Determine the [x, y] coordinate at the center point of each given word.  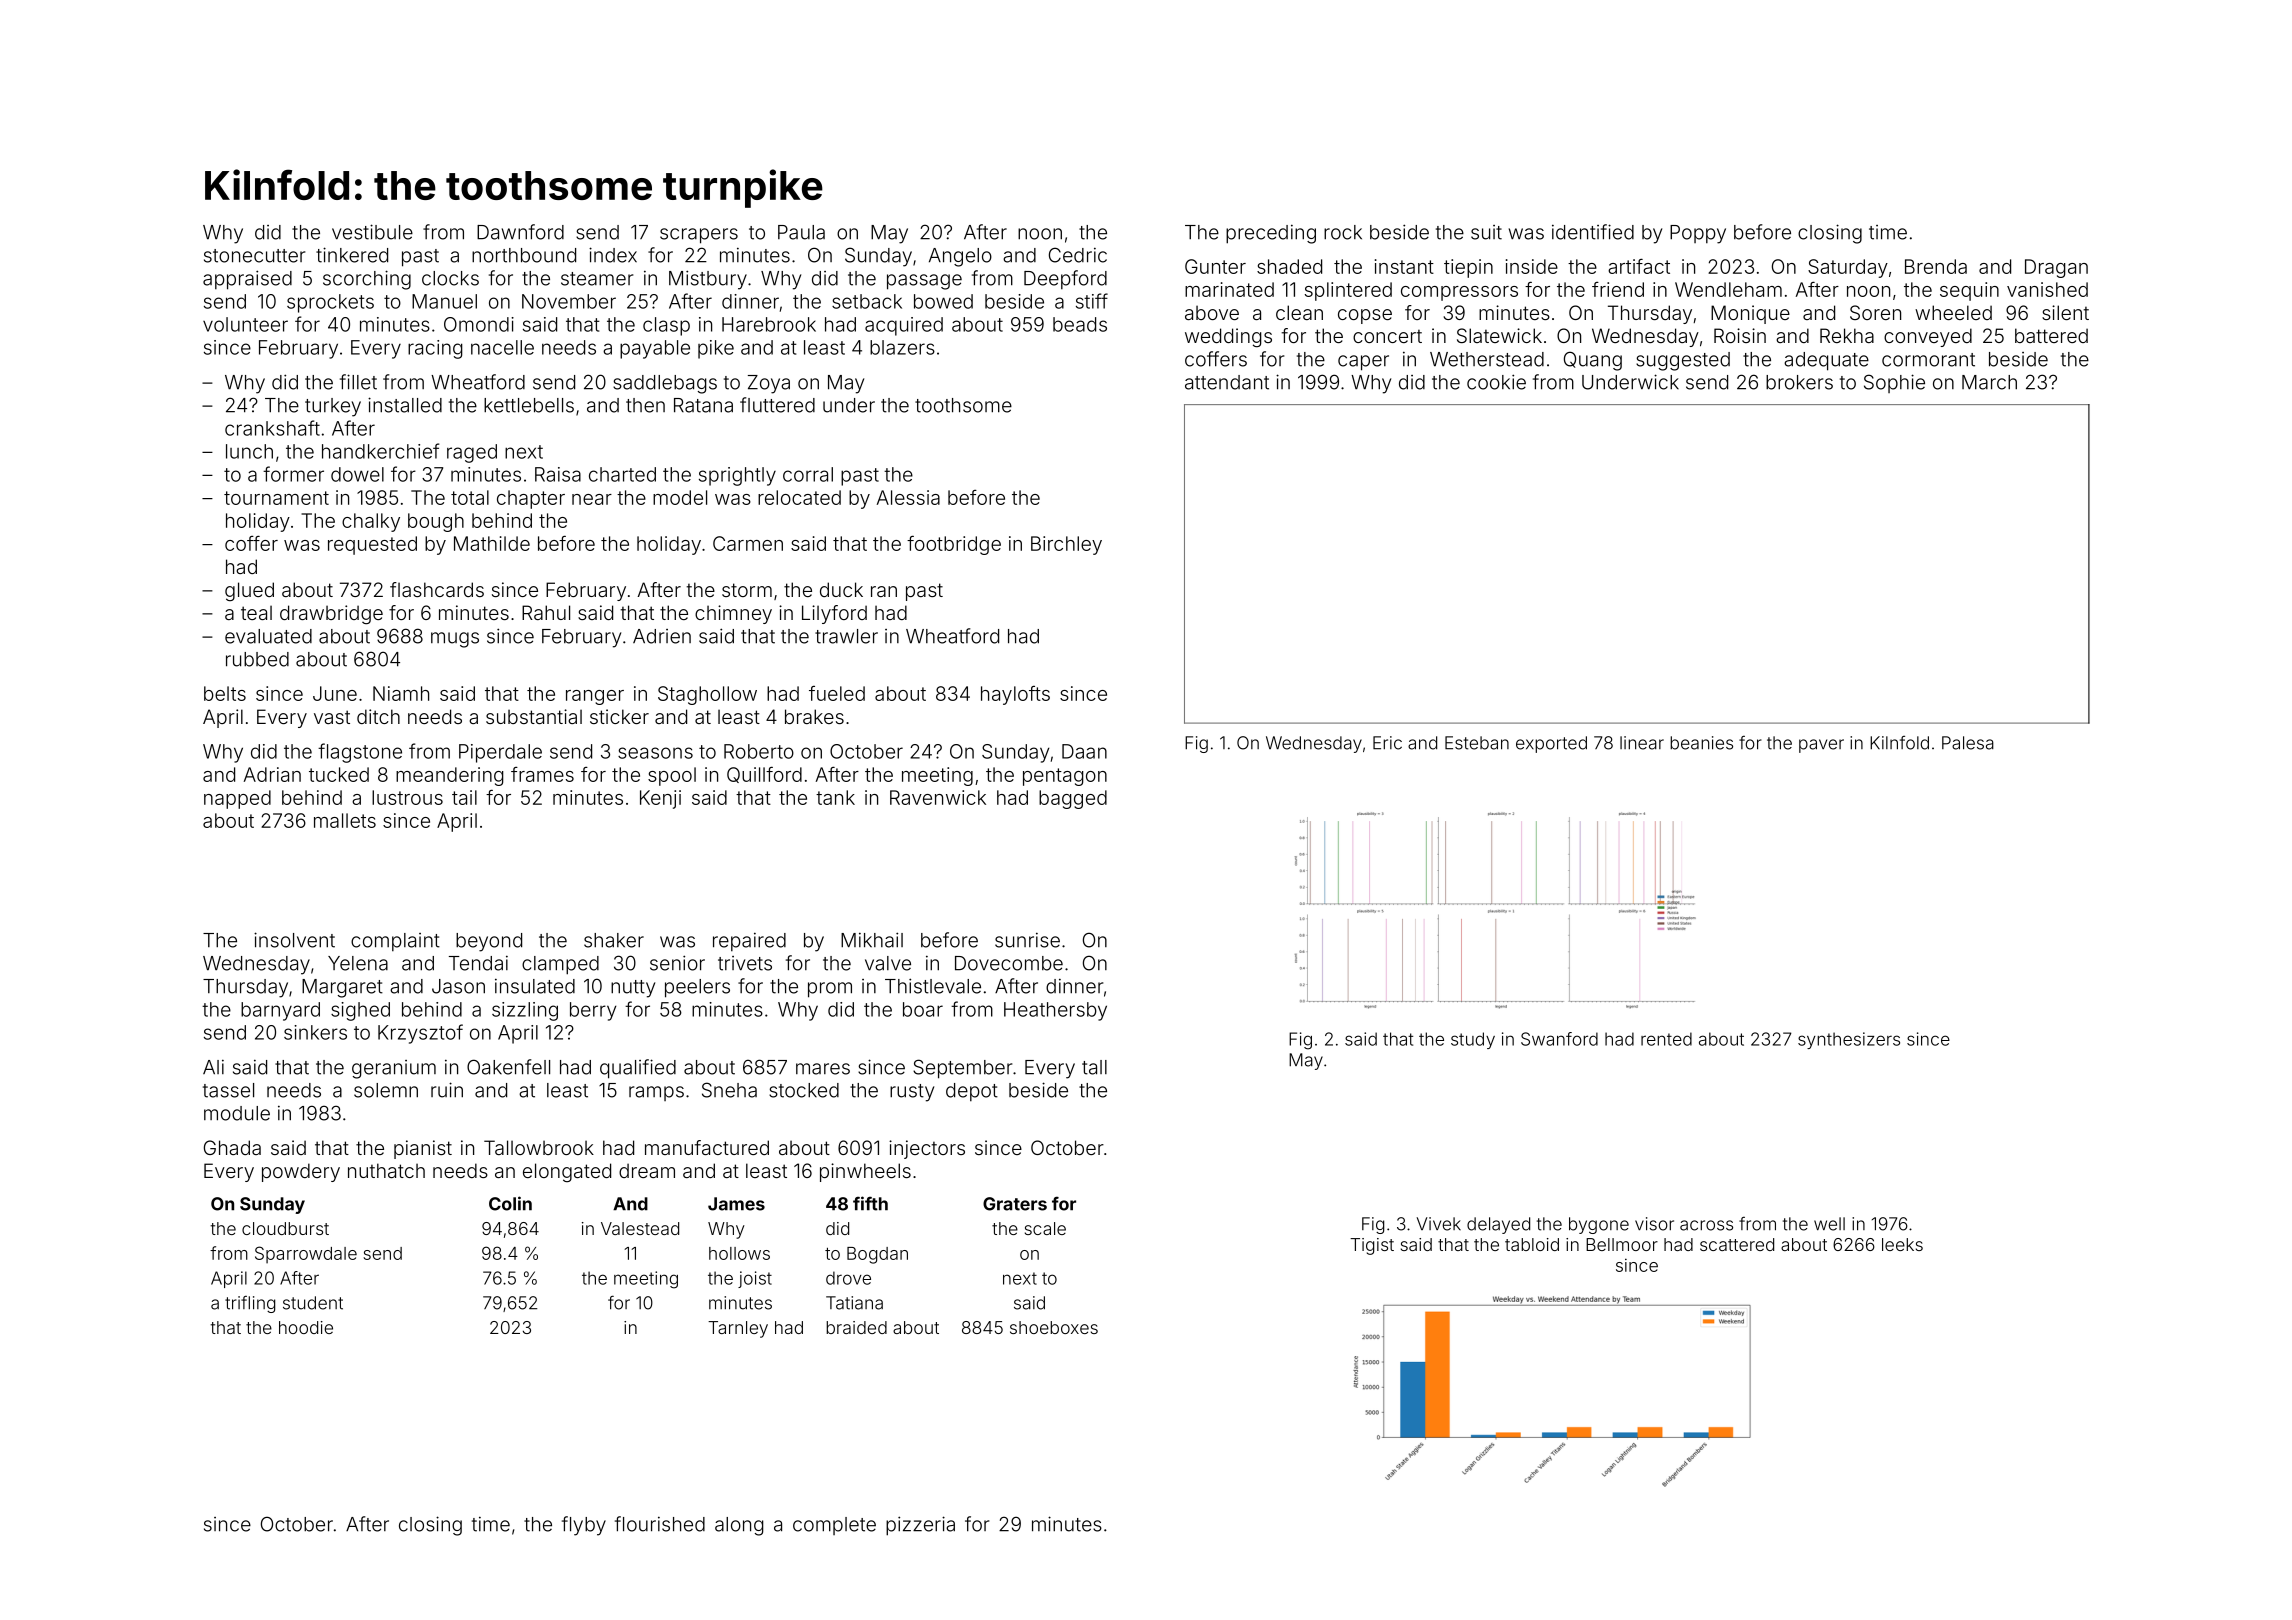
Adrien [662, 636]
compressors [1459, 293]
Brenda [1936, 266]
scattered [1737, 1244]
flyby [584, 1526]
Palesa [1968, 743]
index [613, 255]
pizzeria [920, 1526]
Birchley [1066, 545]
